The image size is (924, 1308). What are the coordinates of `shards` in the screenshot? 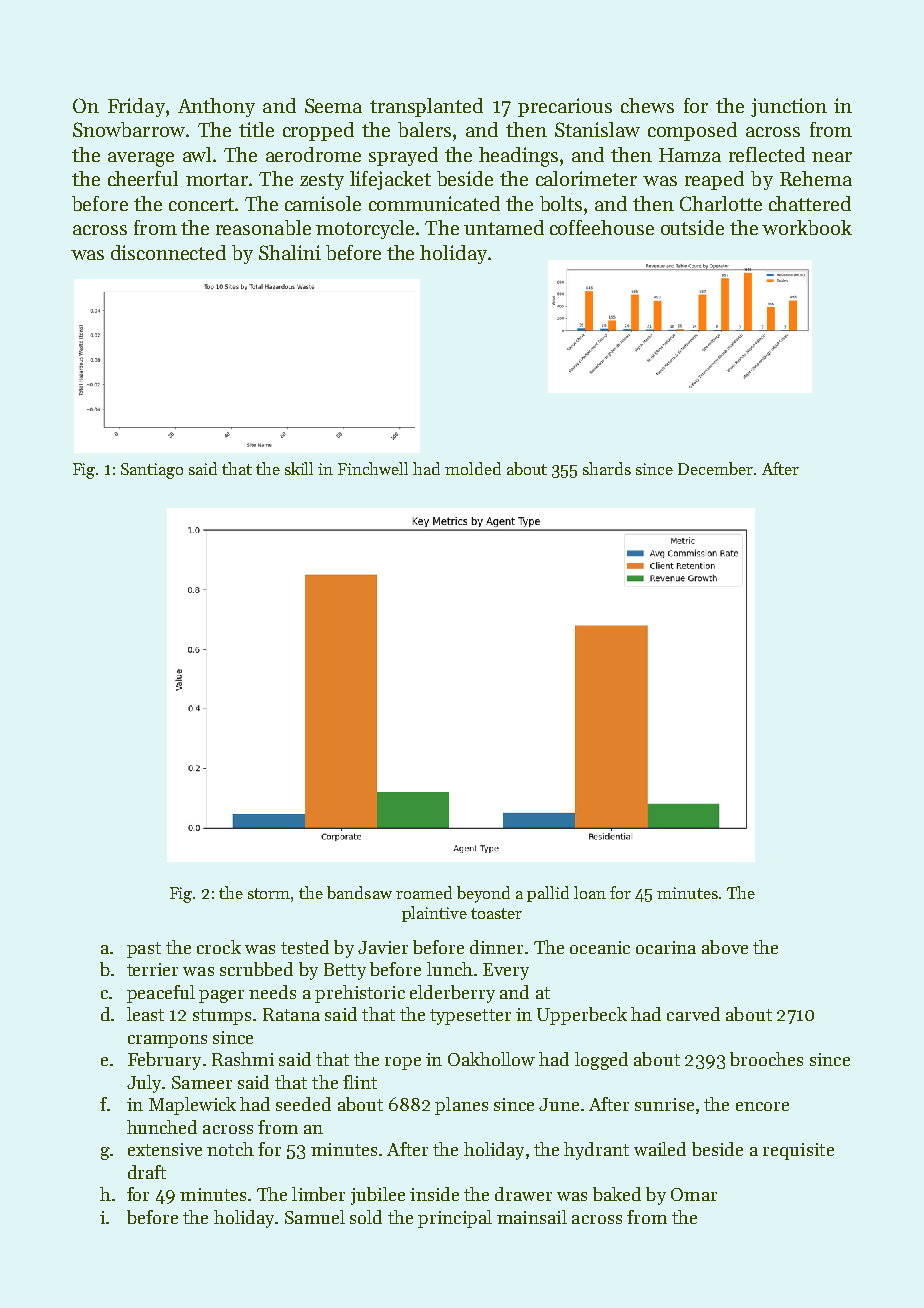 It's located at (607, 468).
